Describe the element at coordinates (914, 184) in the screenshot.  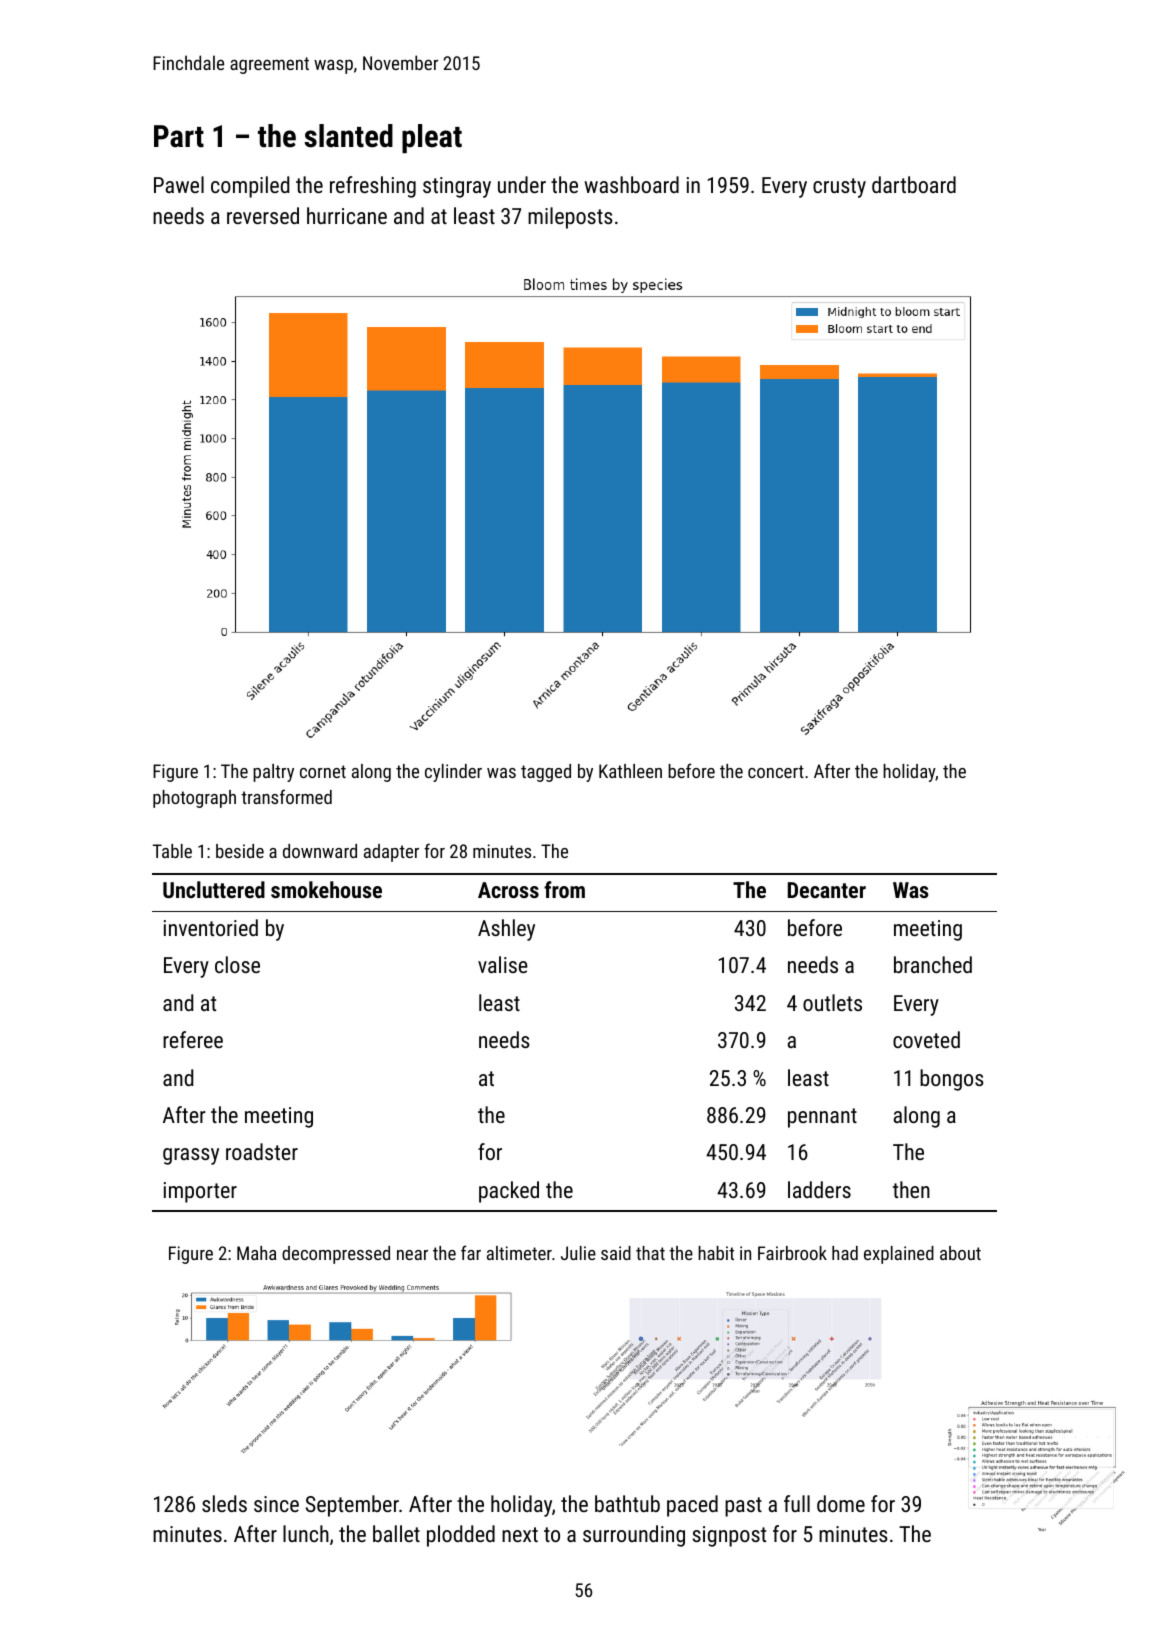
I see `dartboard` at that location.
